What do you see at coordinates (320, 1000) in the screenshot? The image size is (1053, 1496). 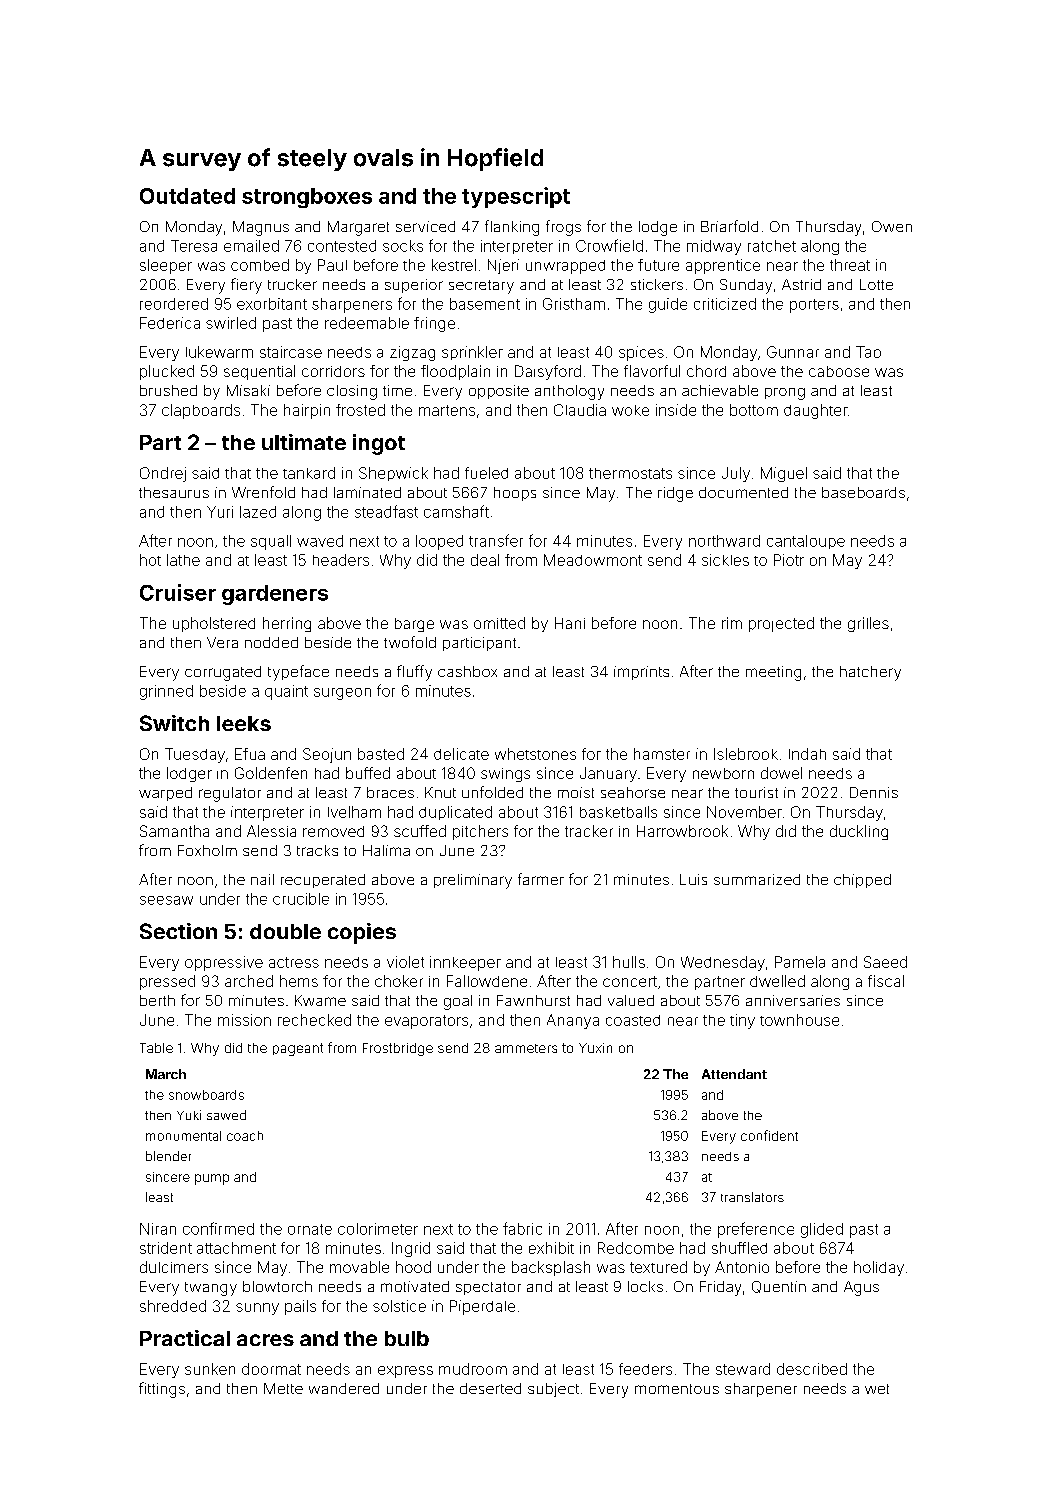 I see `Kwame` at bounding box center [320, 1000].
